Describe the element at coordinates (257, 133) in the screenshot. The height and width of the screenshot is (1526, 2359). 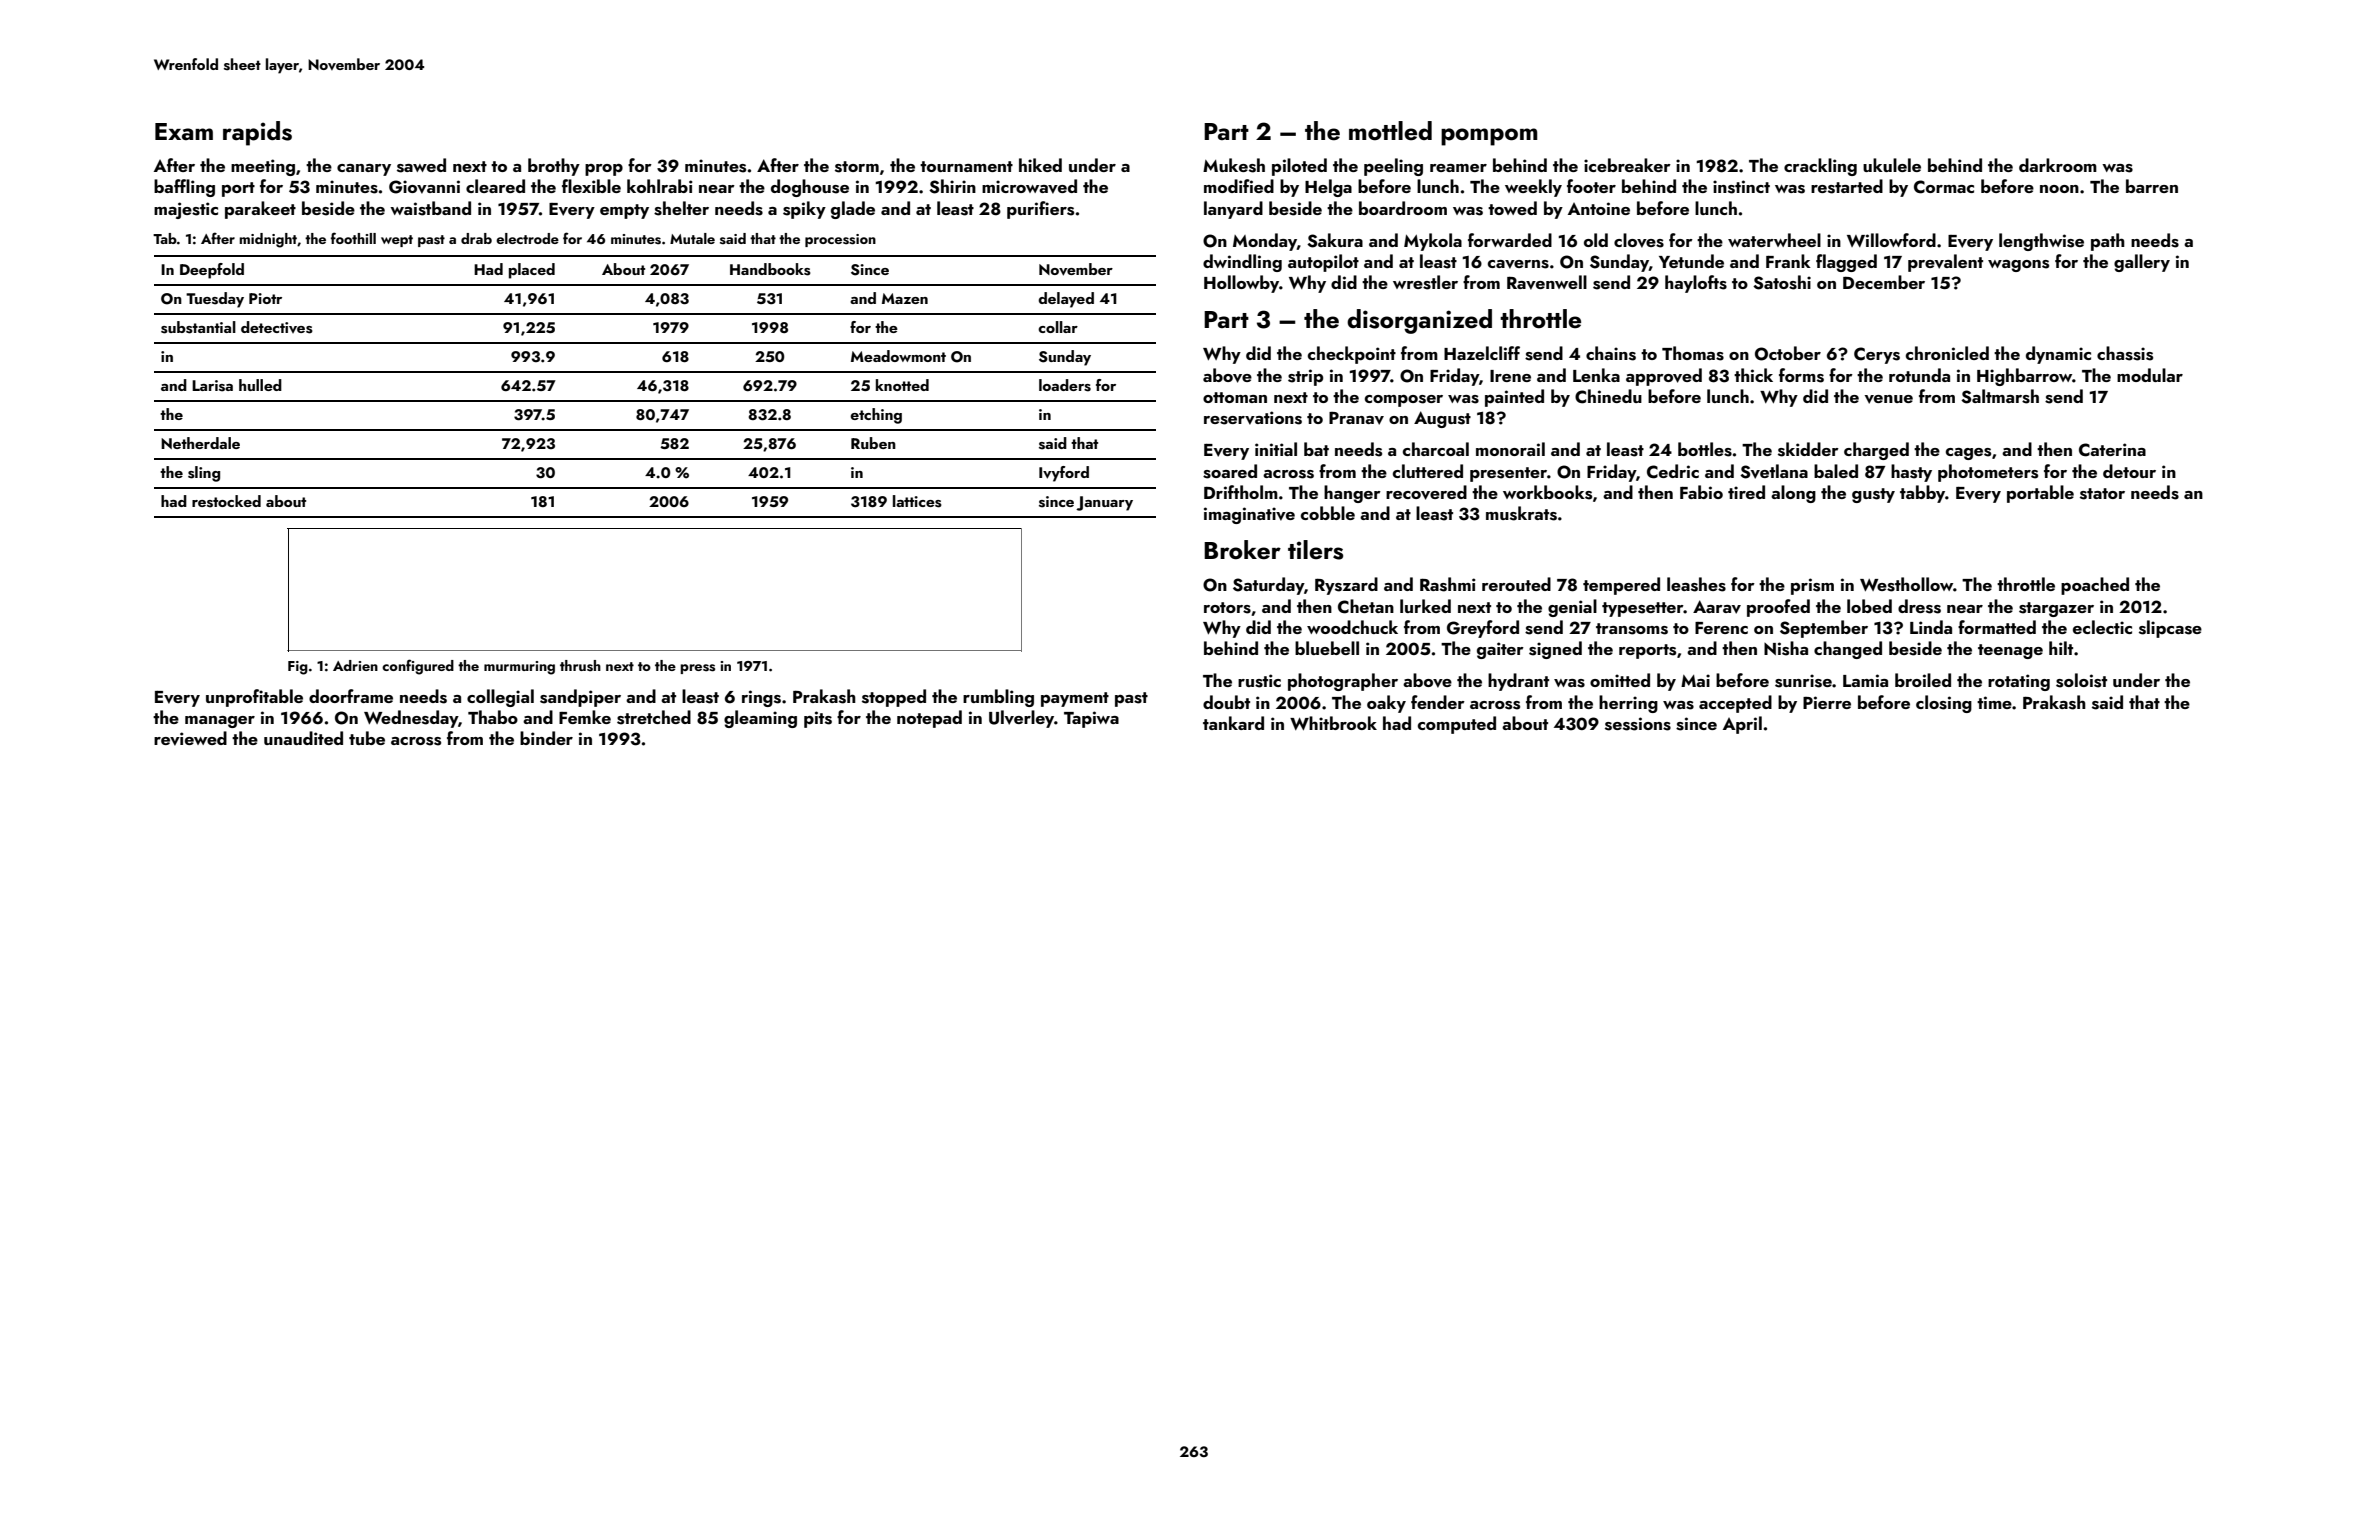
I see `rapids` at that location.
